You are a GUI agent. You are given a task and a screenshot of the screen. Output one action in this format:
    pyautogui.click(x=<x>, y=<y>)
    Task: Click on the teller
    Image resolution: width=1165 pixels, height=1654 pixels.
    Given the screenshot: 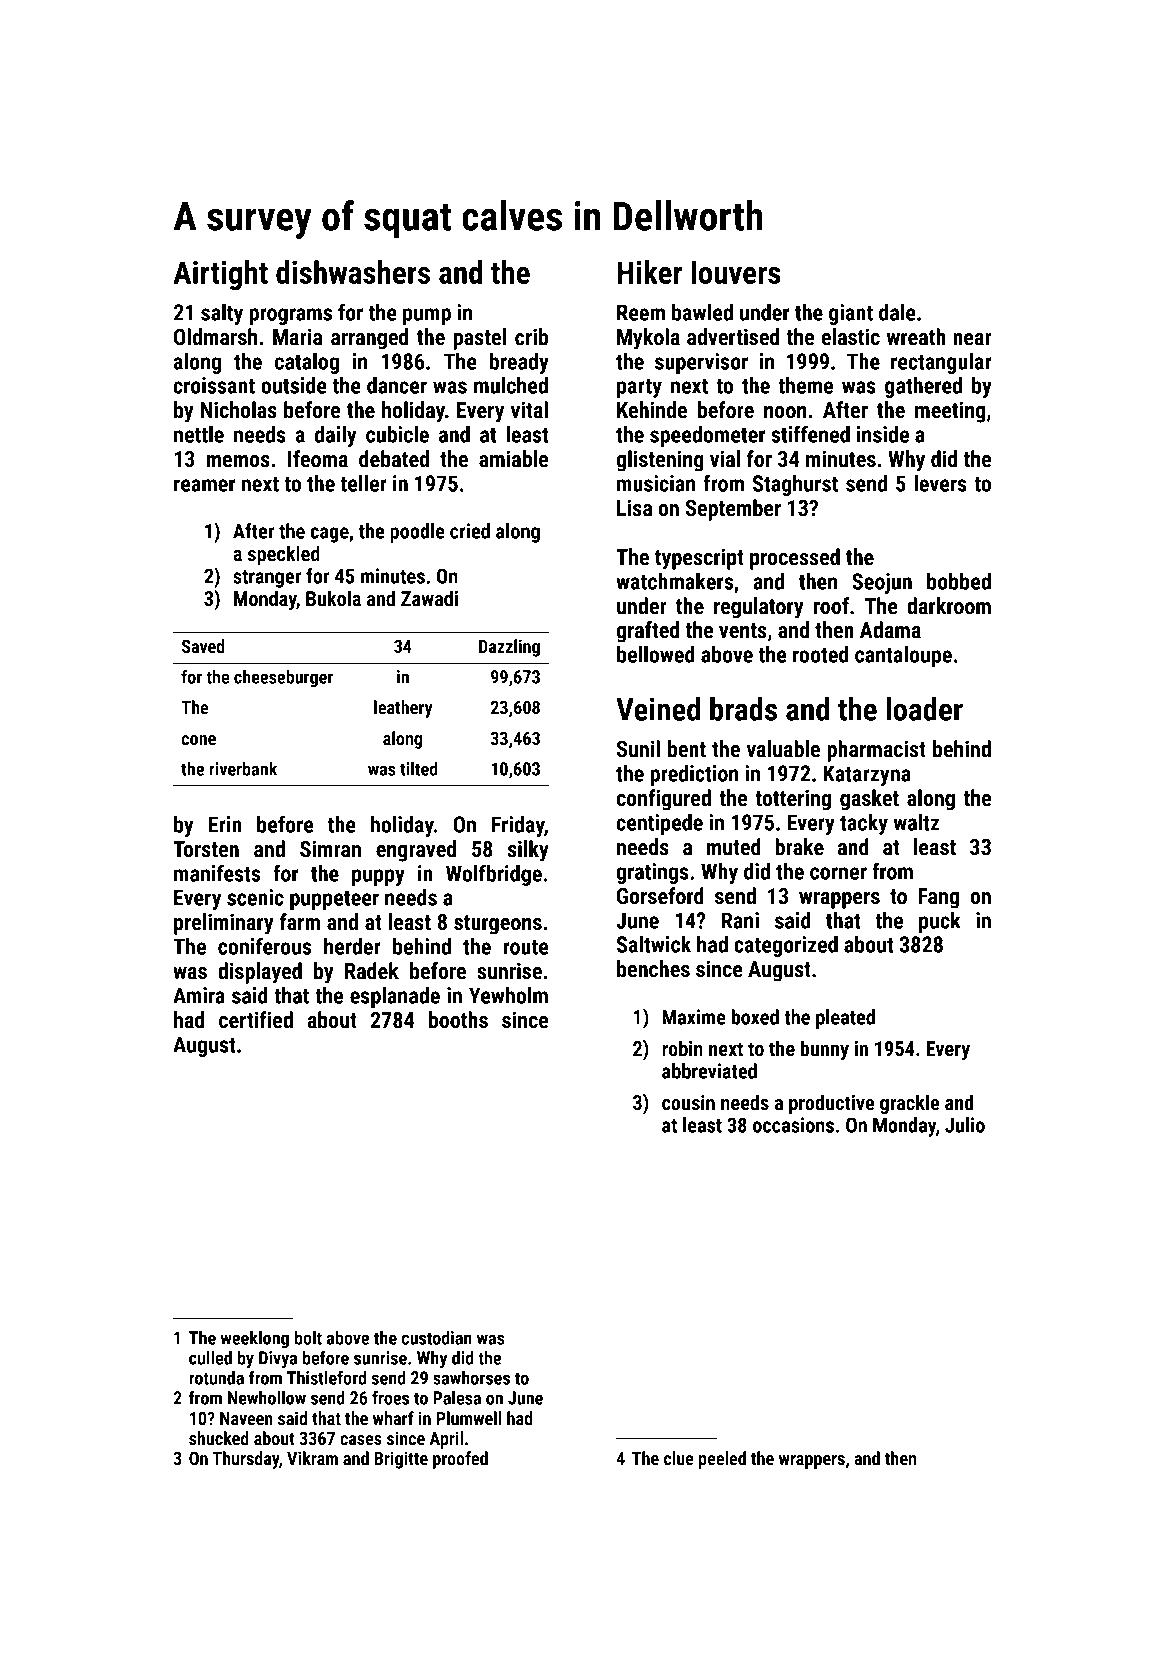 What is the action you would take?
    pyautogui.click(x=363, y=483)
